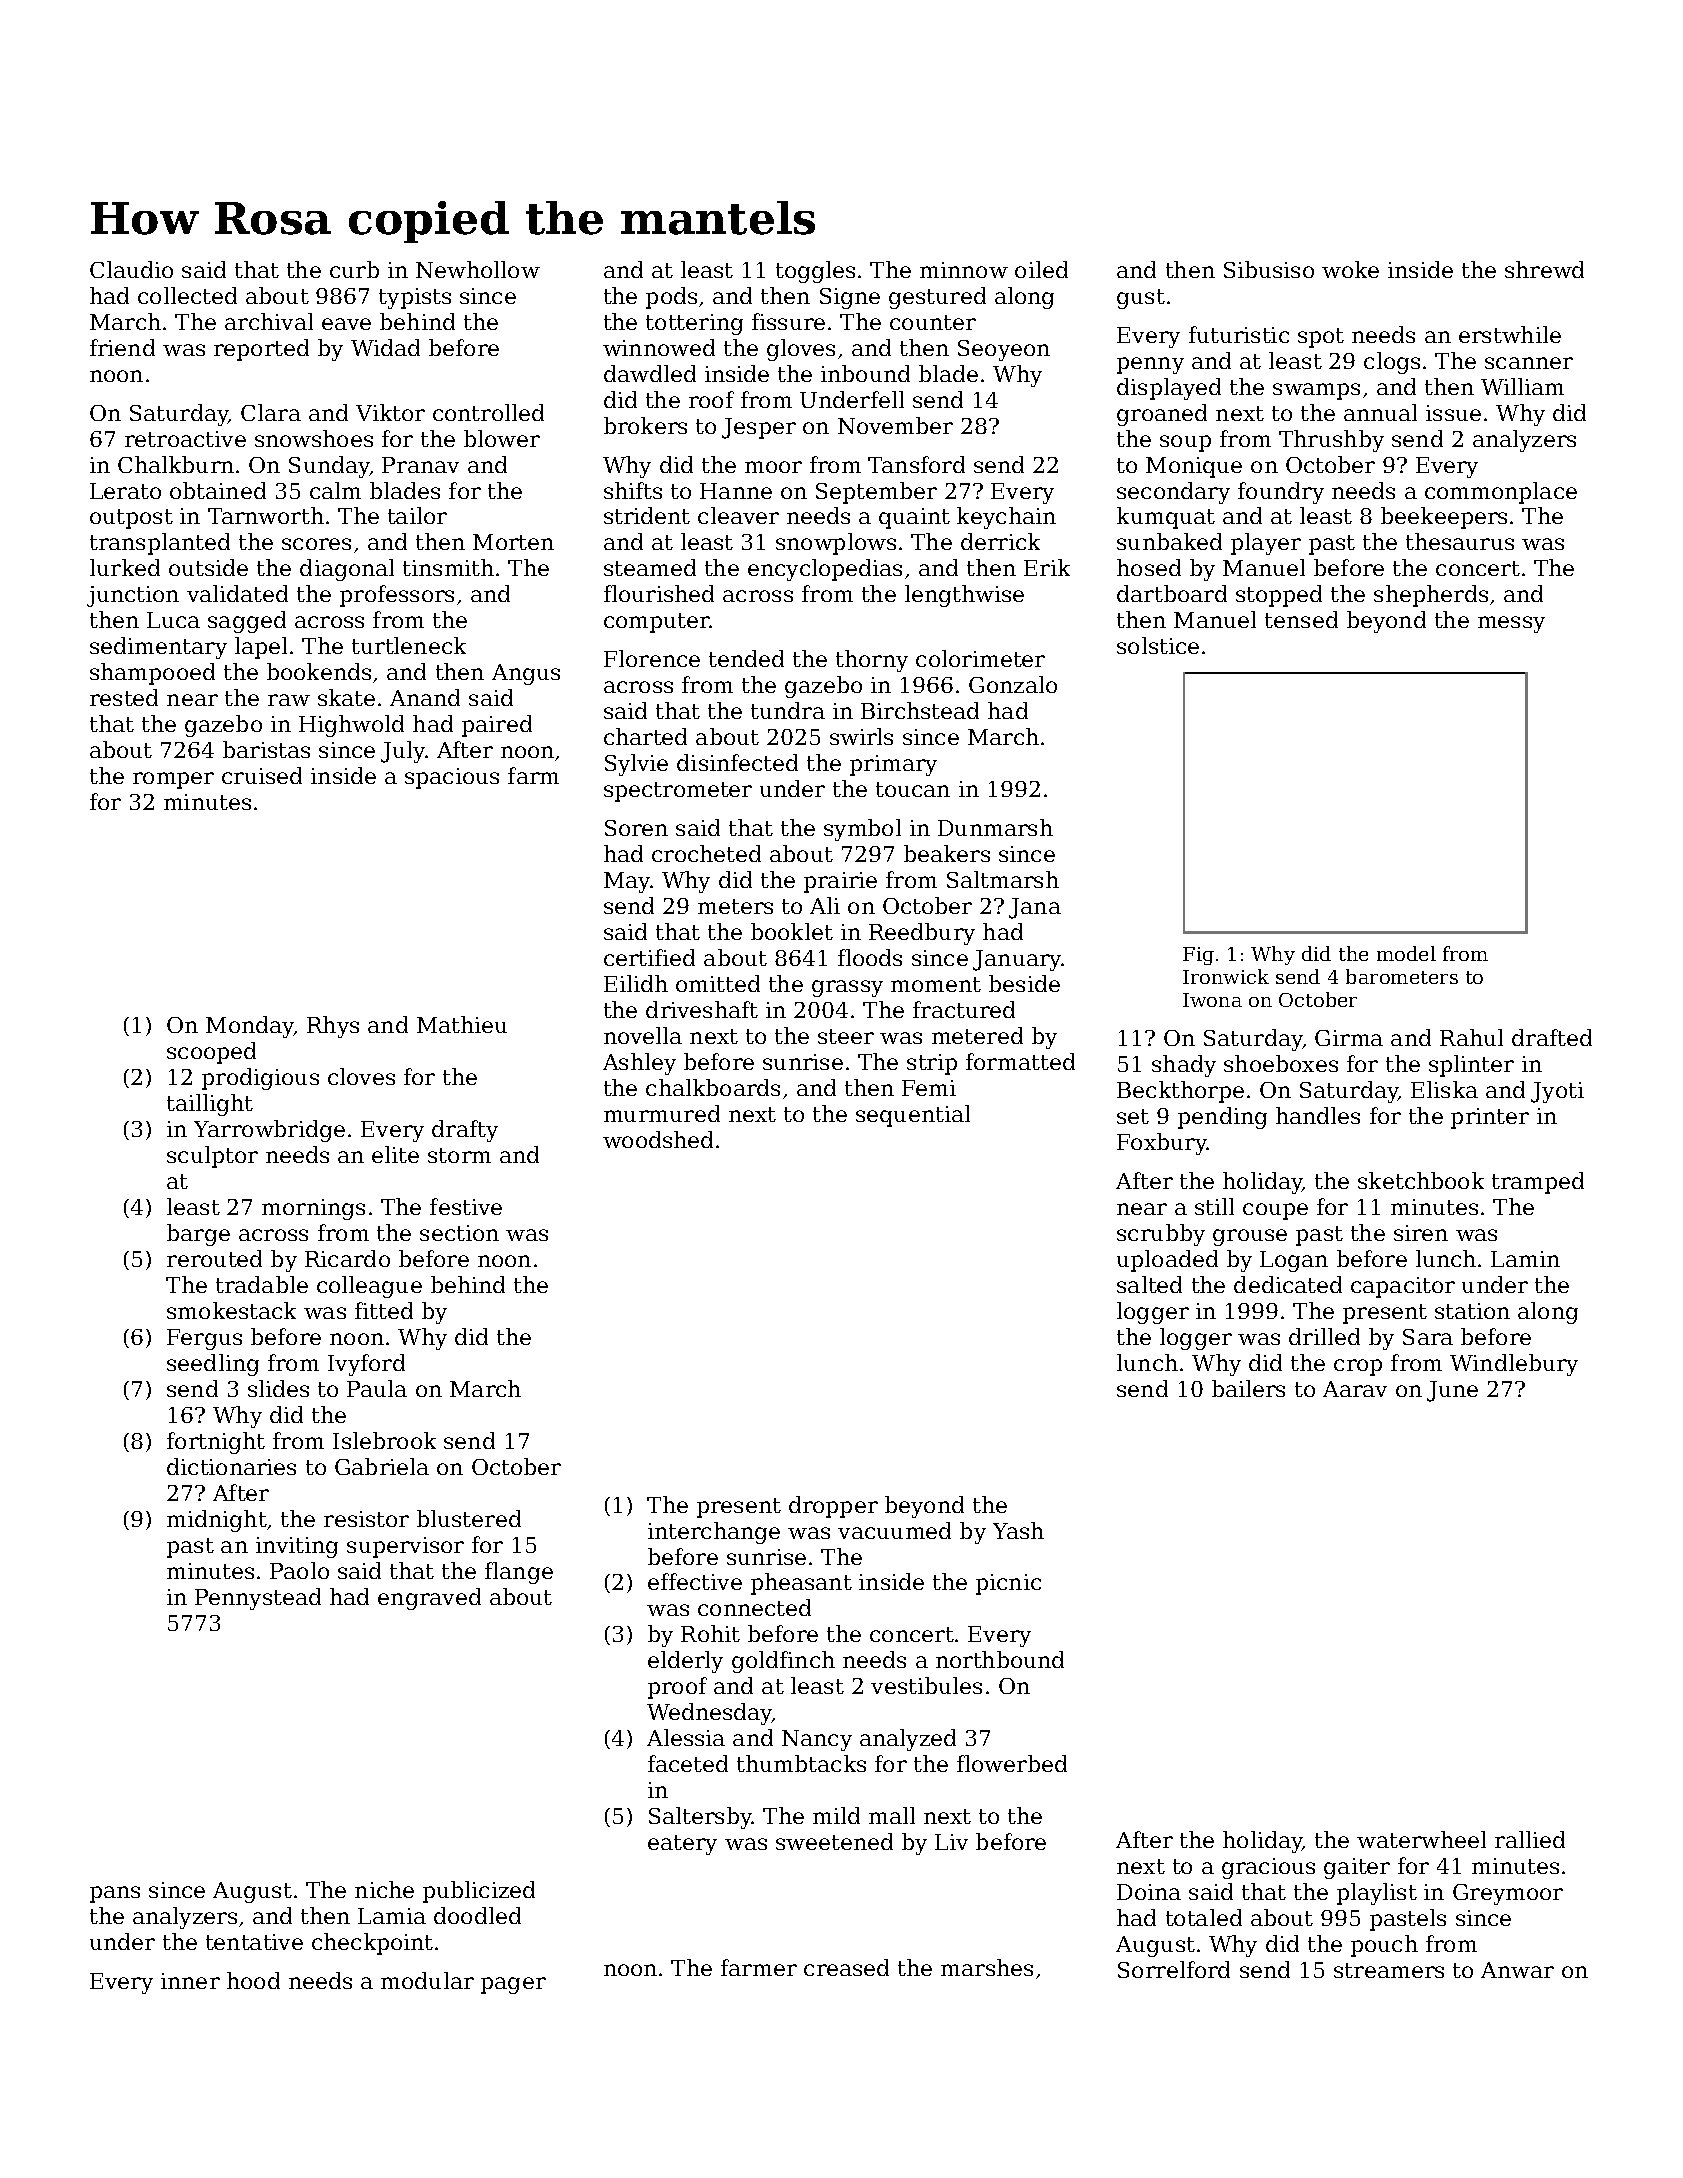 The height and width of the screenshot is (2178, 1683). Describe the element at coordinates (1511, 624) in the screenshot. I see `messy` at that location.
